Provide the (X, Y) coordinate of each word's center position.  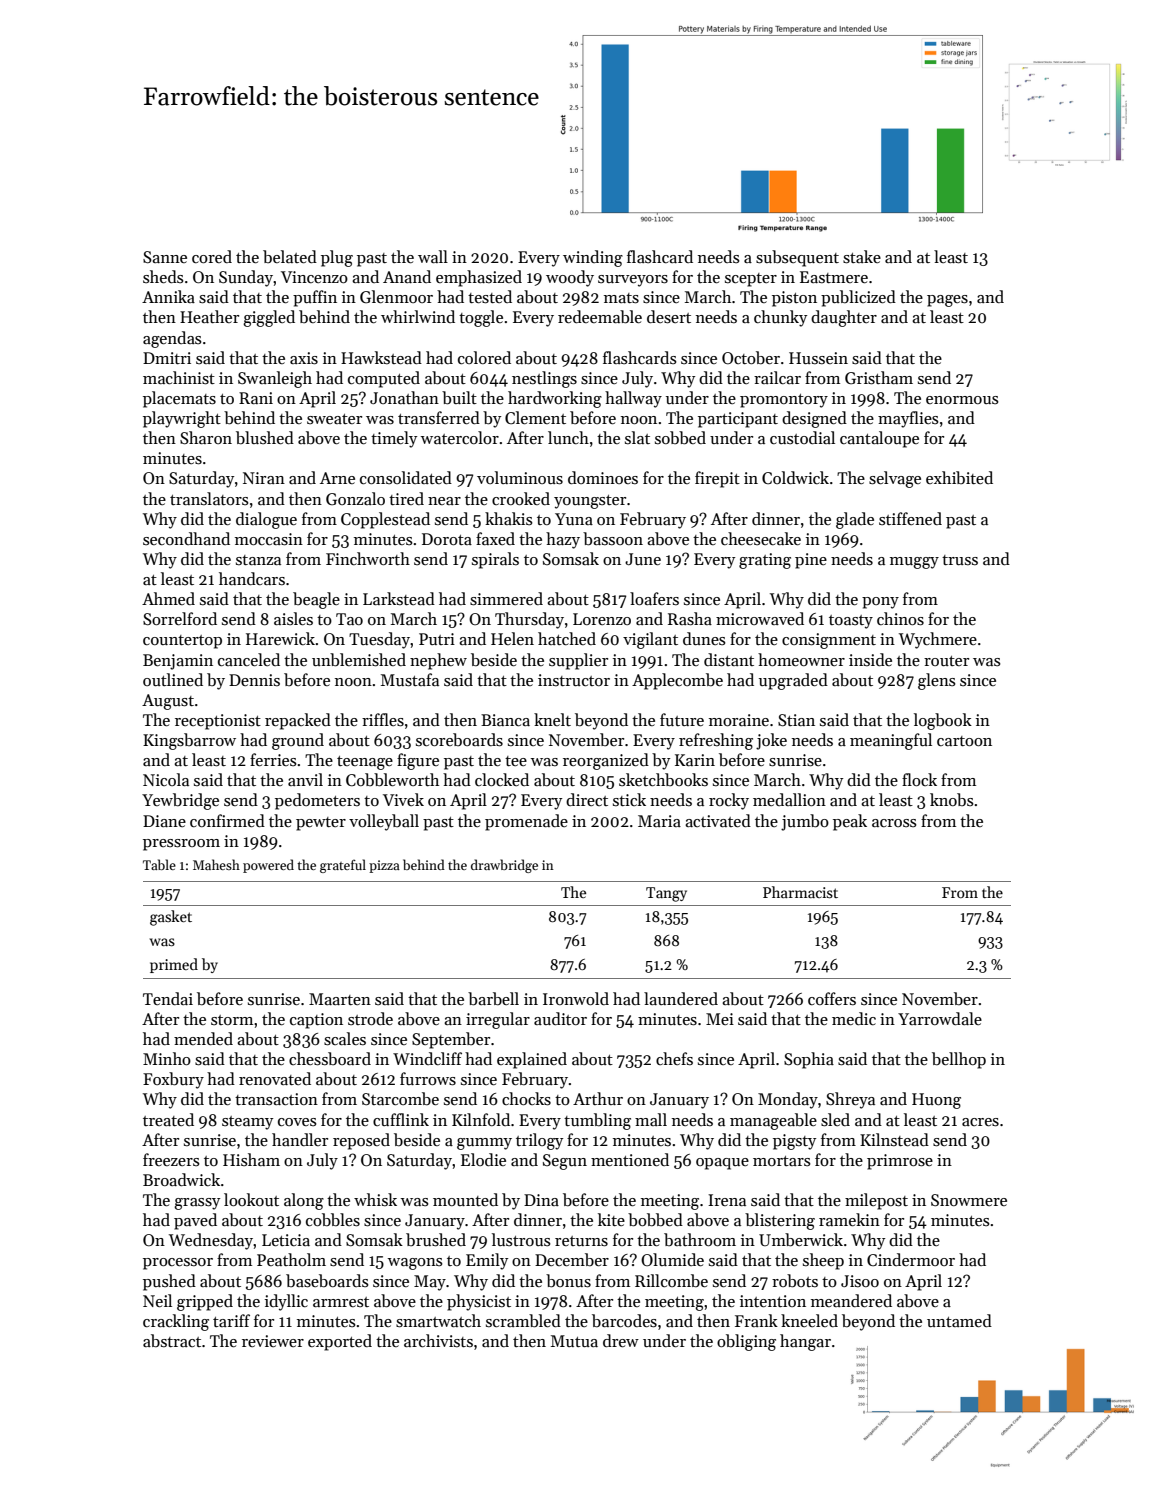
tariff (231, 1320)
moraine (739, 720)
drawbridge (504, 866)
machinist (179, 378)
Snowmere (969, 1200)
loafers (654, 598)
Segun (565, 1162)
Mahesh (216, 864)
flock (919, 779)
